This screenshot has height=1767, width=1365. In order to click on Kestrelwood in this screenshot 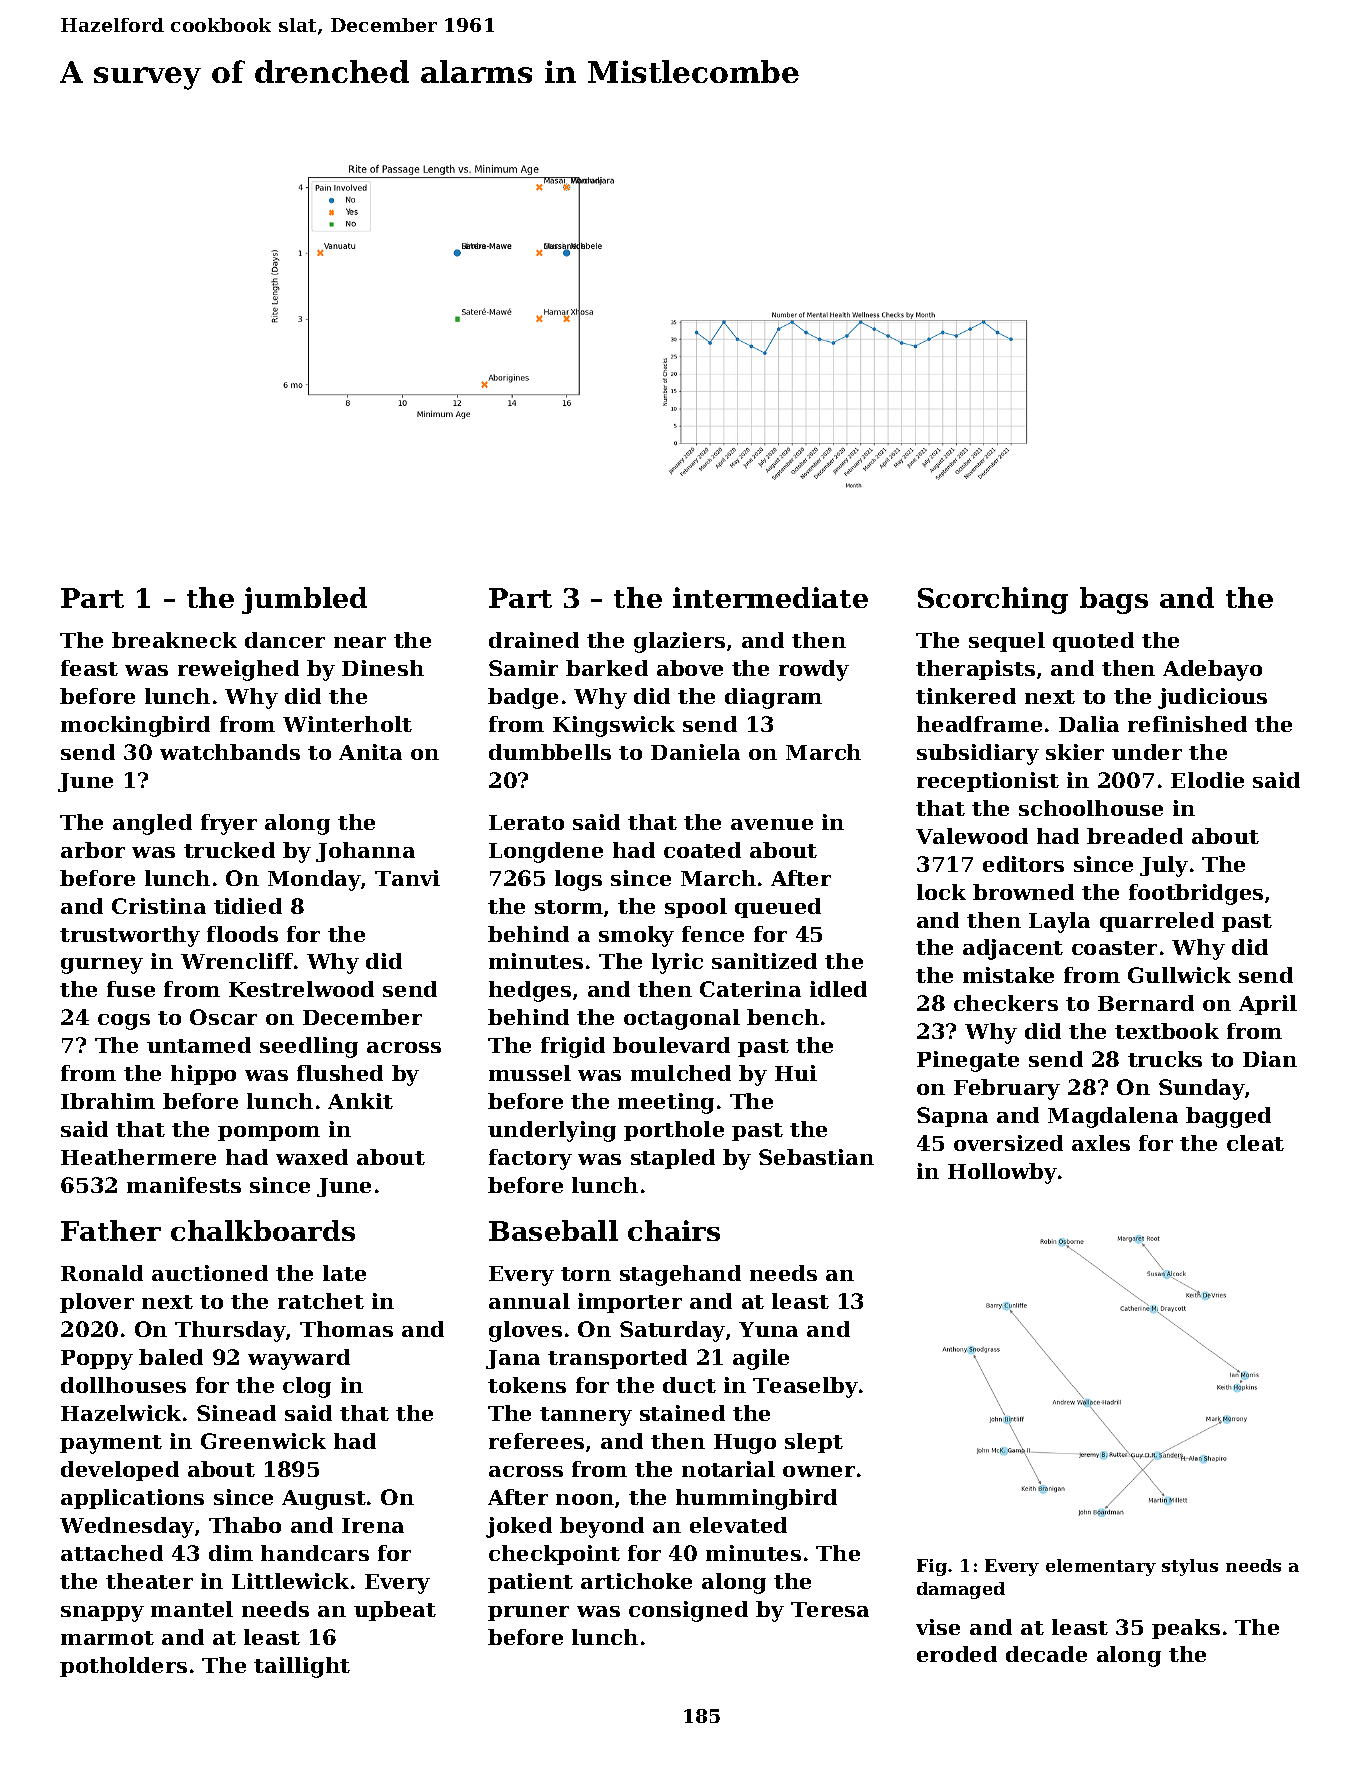, I will do `click(301, 989)`.
